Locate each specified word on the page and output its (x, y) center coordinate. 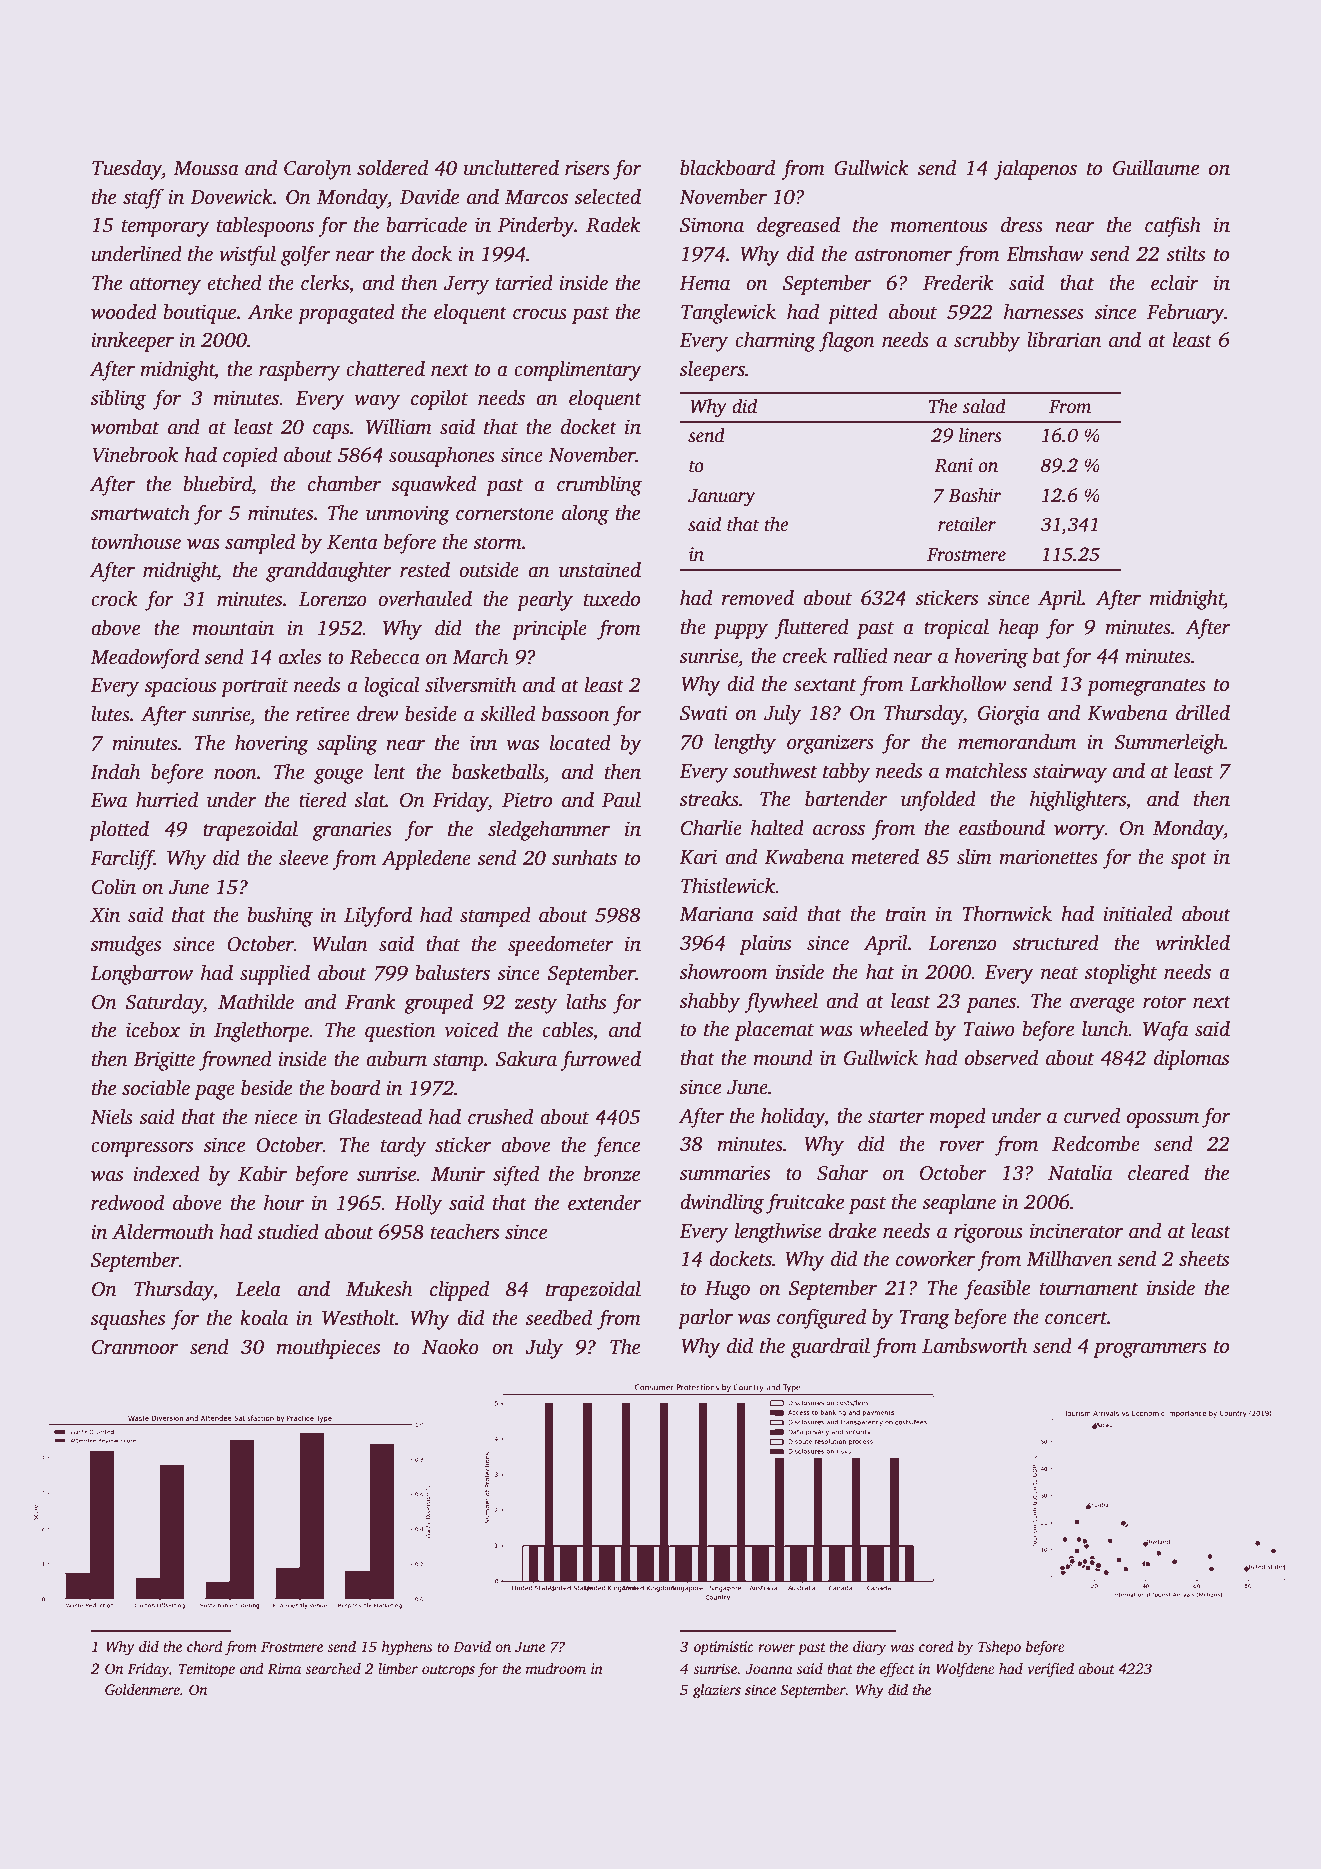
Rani (953, 465)
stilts (1186, 254)
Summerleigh (1169, 744)
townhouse (136, 542)
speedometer (561, 946)
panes (991, 1005)
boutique (199, 314)
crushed (500, 1117)
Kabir (262, 1174)
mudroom (556, 1668)
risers (587, 168)
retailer (967, 524)
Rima (284, 1668)
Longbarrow (141, 975)
